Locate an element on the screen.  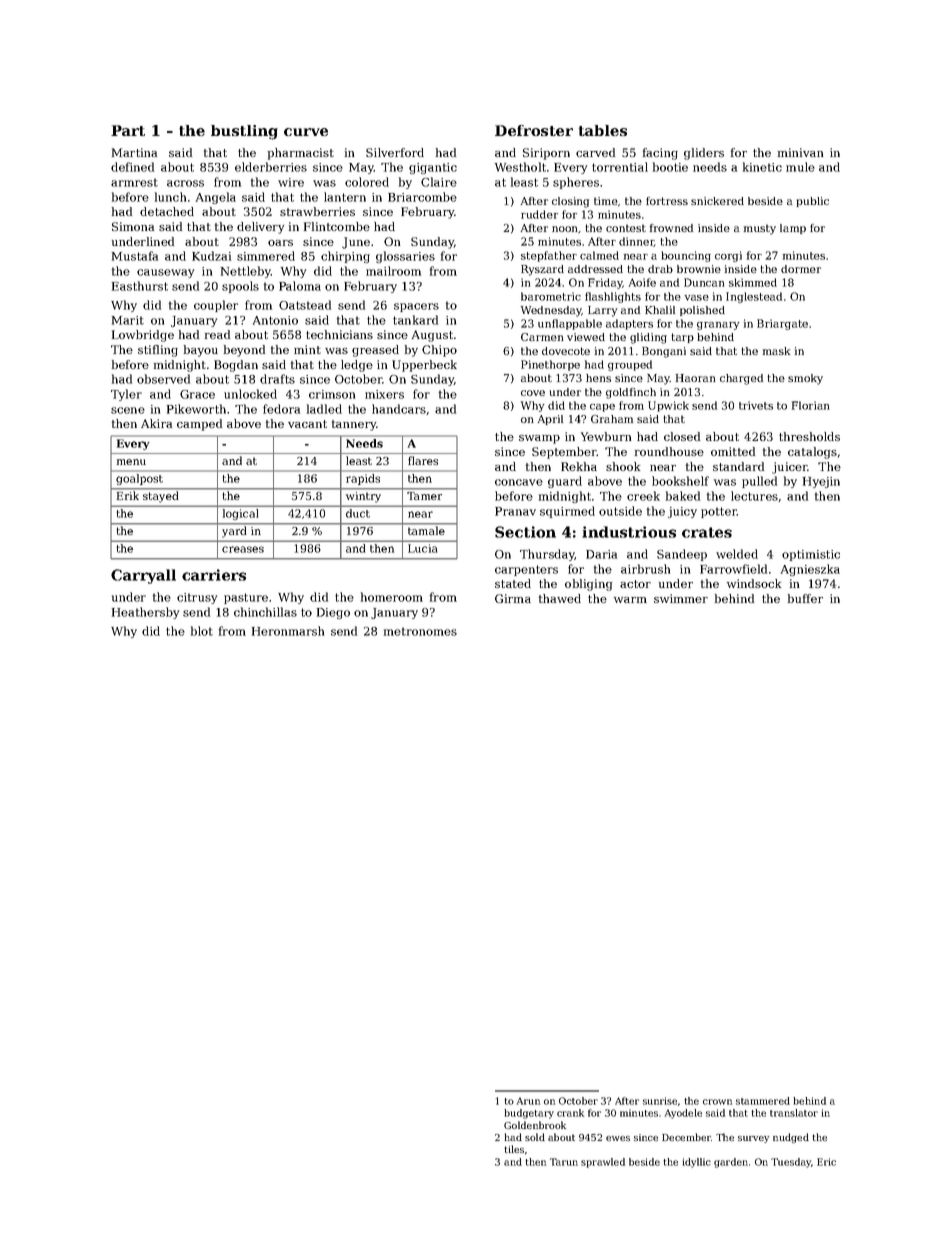
sunrise is located at coordinates (660, 1101).
